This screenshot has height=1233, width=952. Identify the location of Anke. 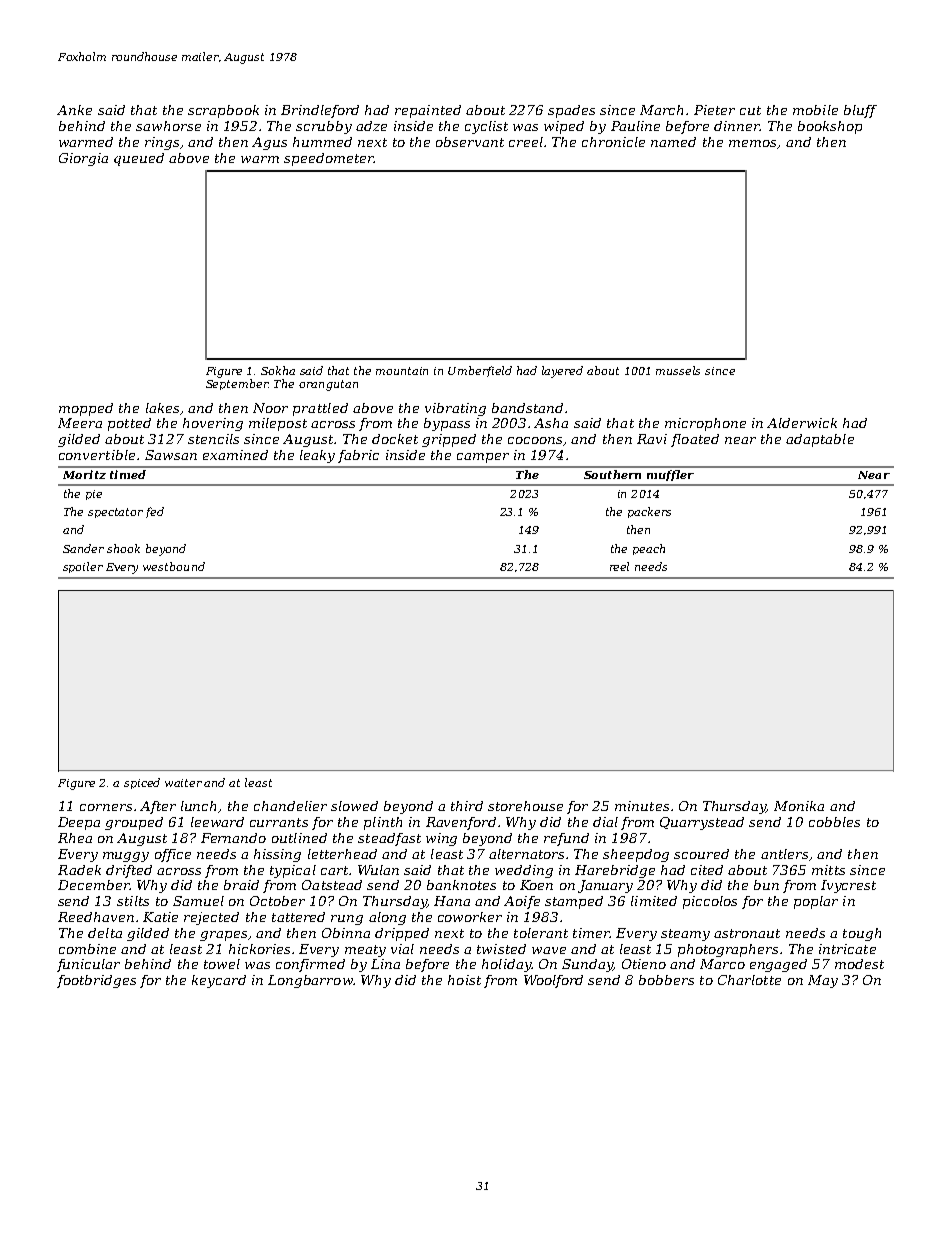
(74, 110).
